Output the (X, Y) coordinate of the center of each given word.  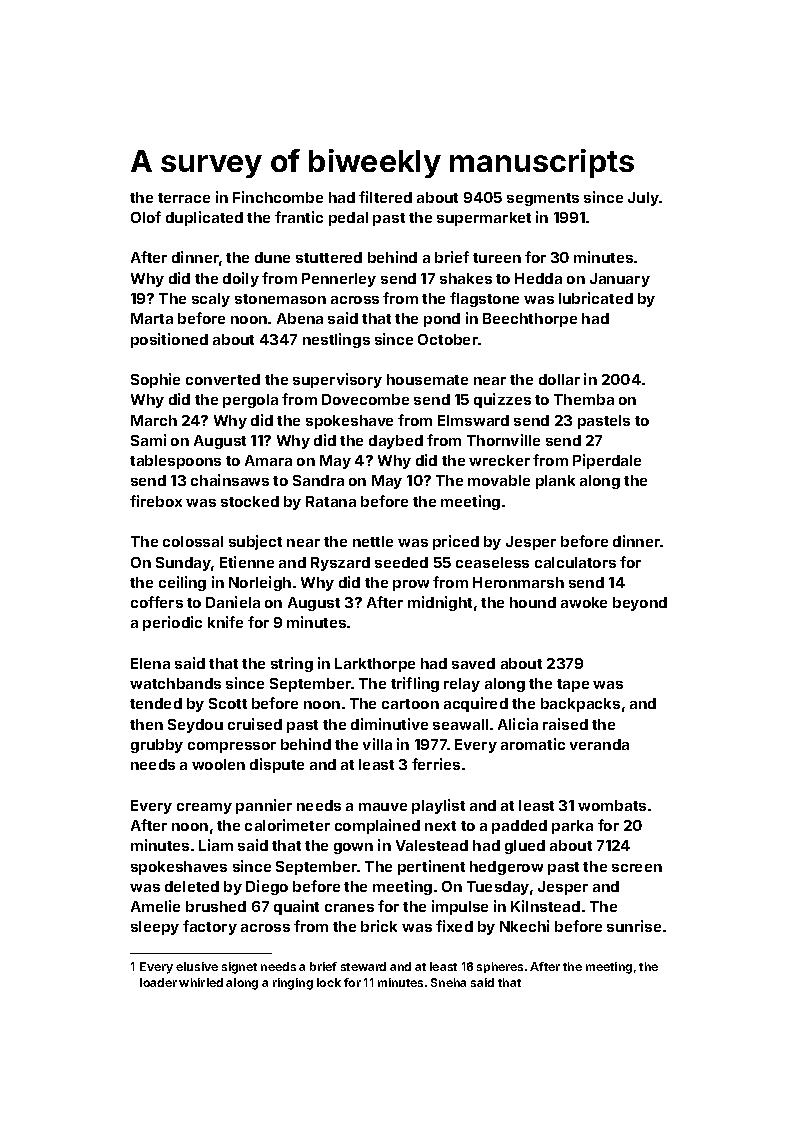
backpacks (580, 705)
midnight (440, 603)
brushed (216, 906)
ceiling (182, 583)
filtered (385, 197)
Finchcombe (278, 197)
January (620, 280)
